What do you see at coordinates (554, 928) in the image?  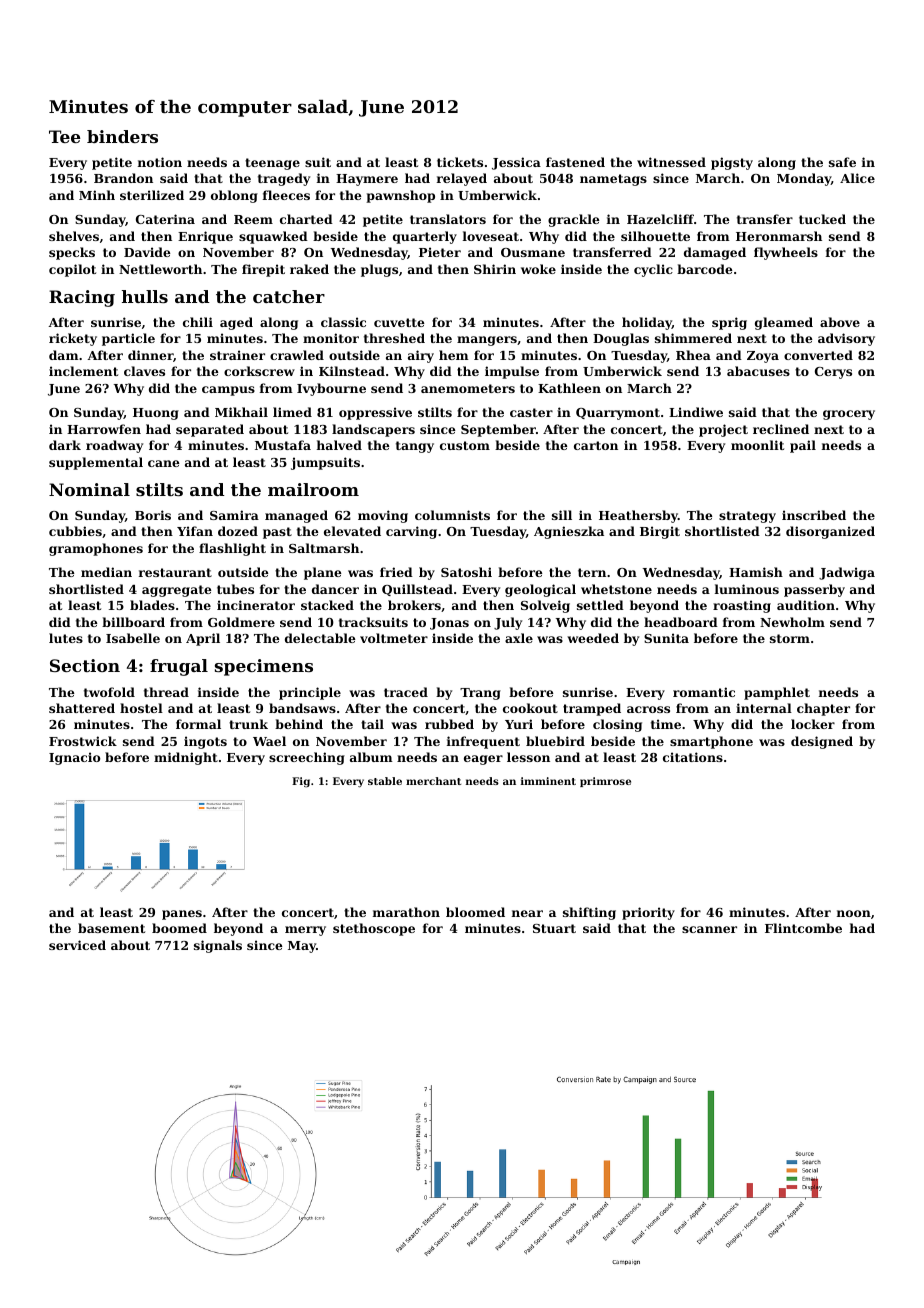 I see `Stuart` at bounding box center [554, 928].
